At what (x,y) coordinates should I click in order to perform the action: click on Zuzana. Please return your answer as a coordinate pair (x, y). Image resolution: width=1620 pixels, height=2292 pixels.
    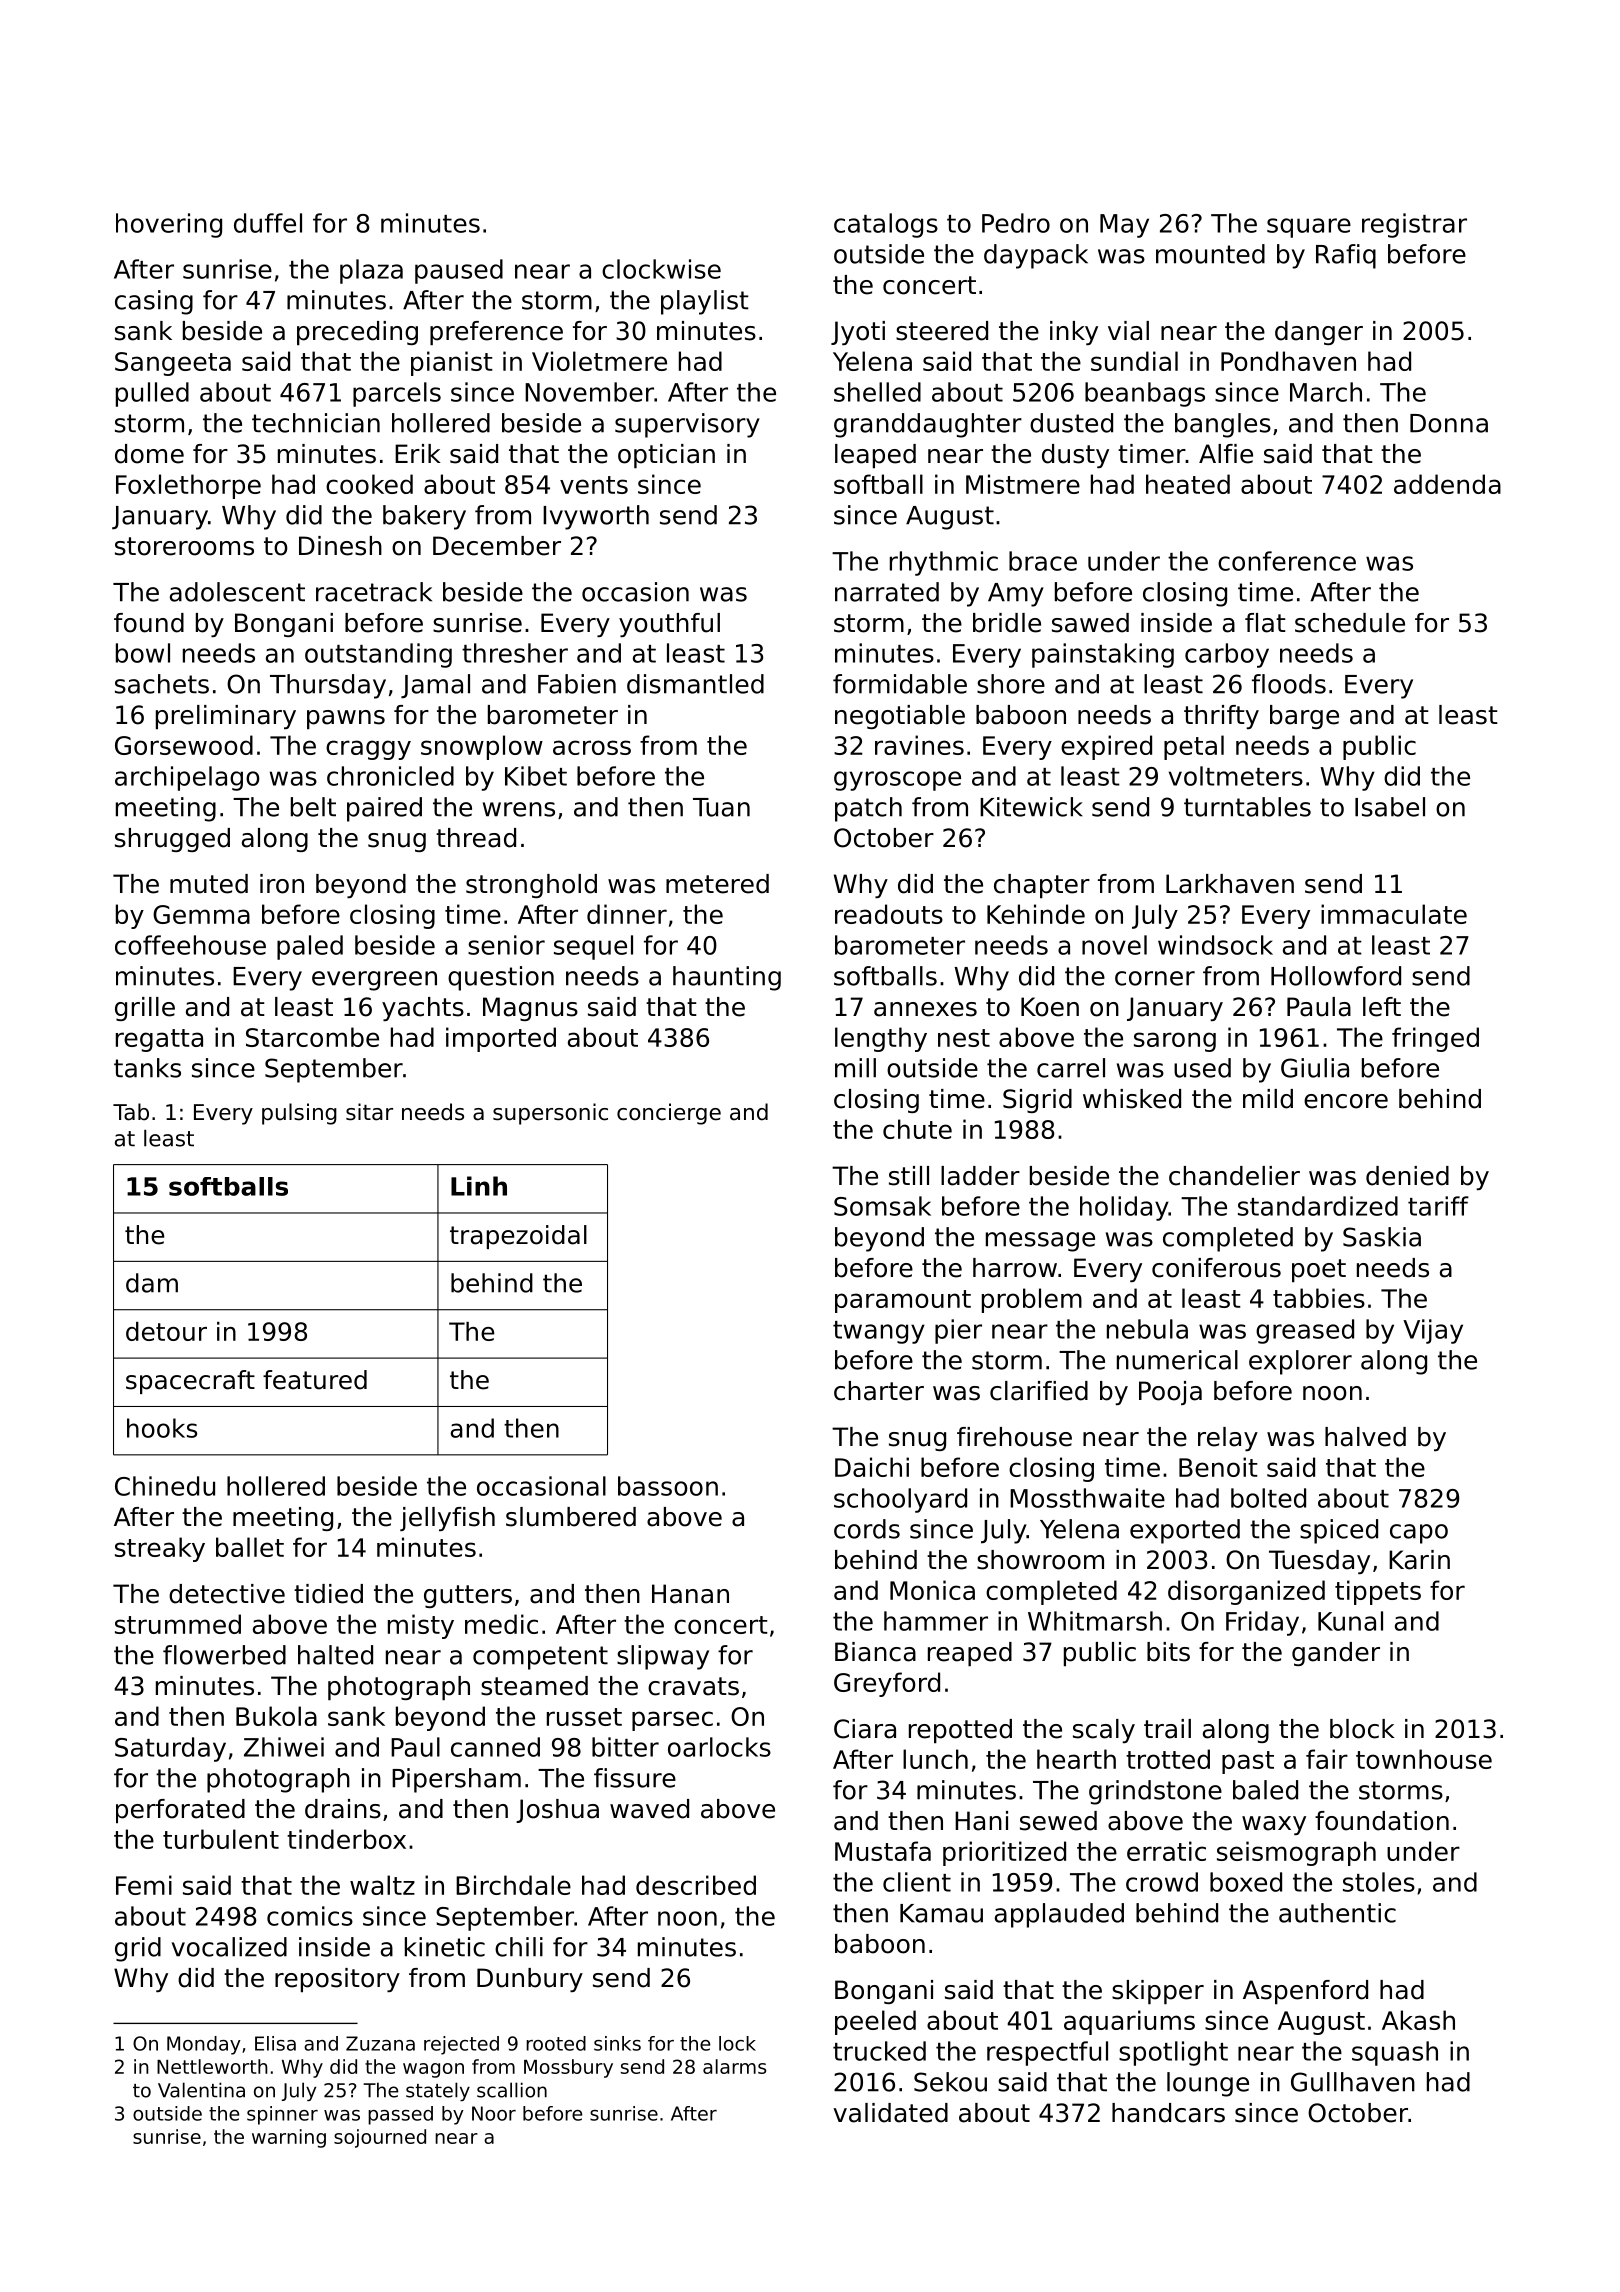
    Looking at the image, I should click on (380, 2043).
